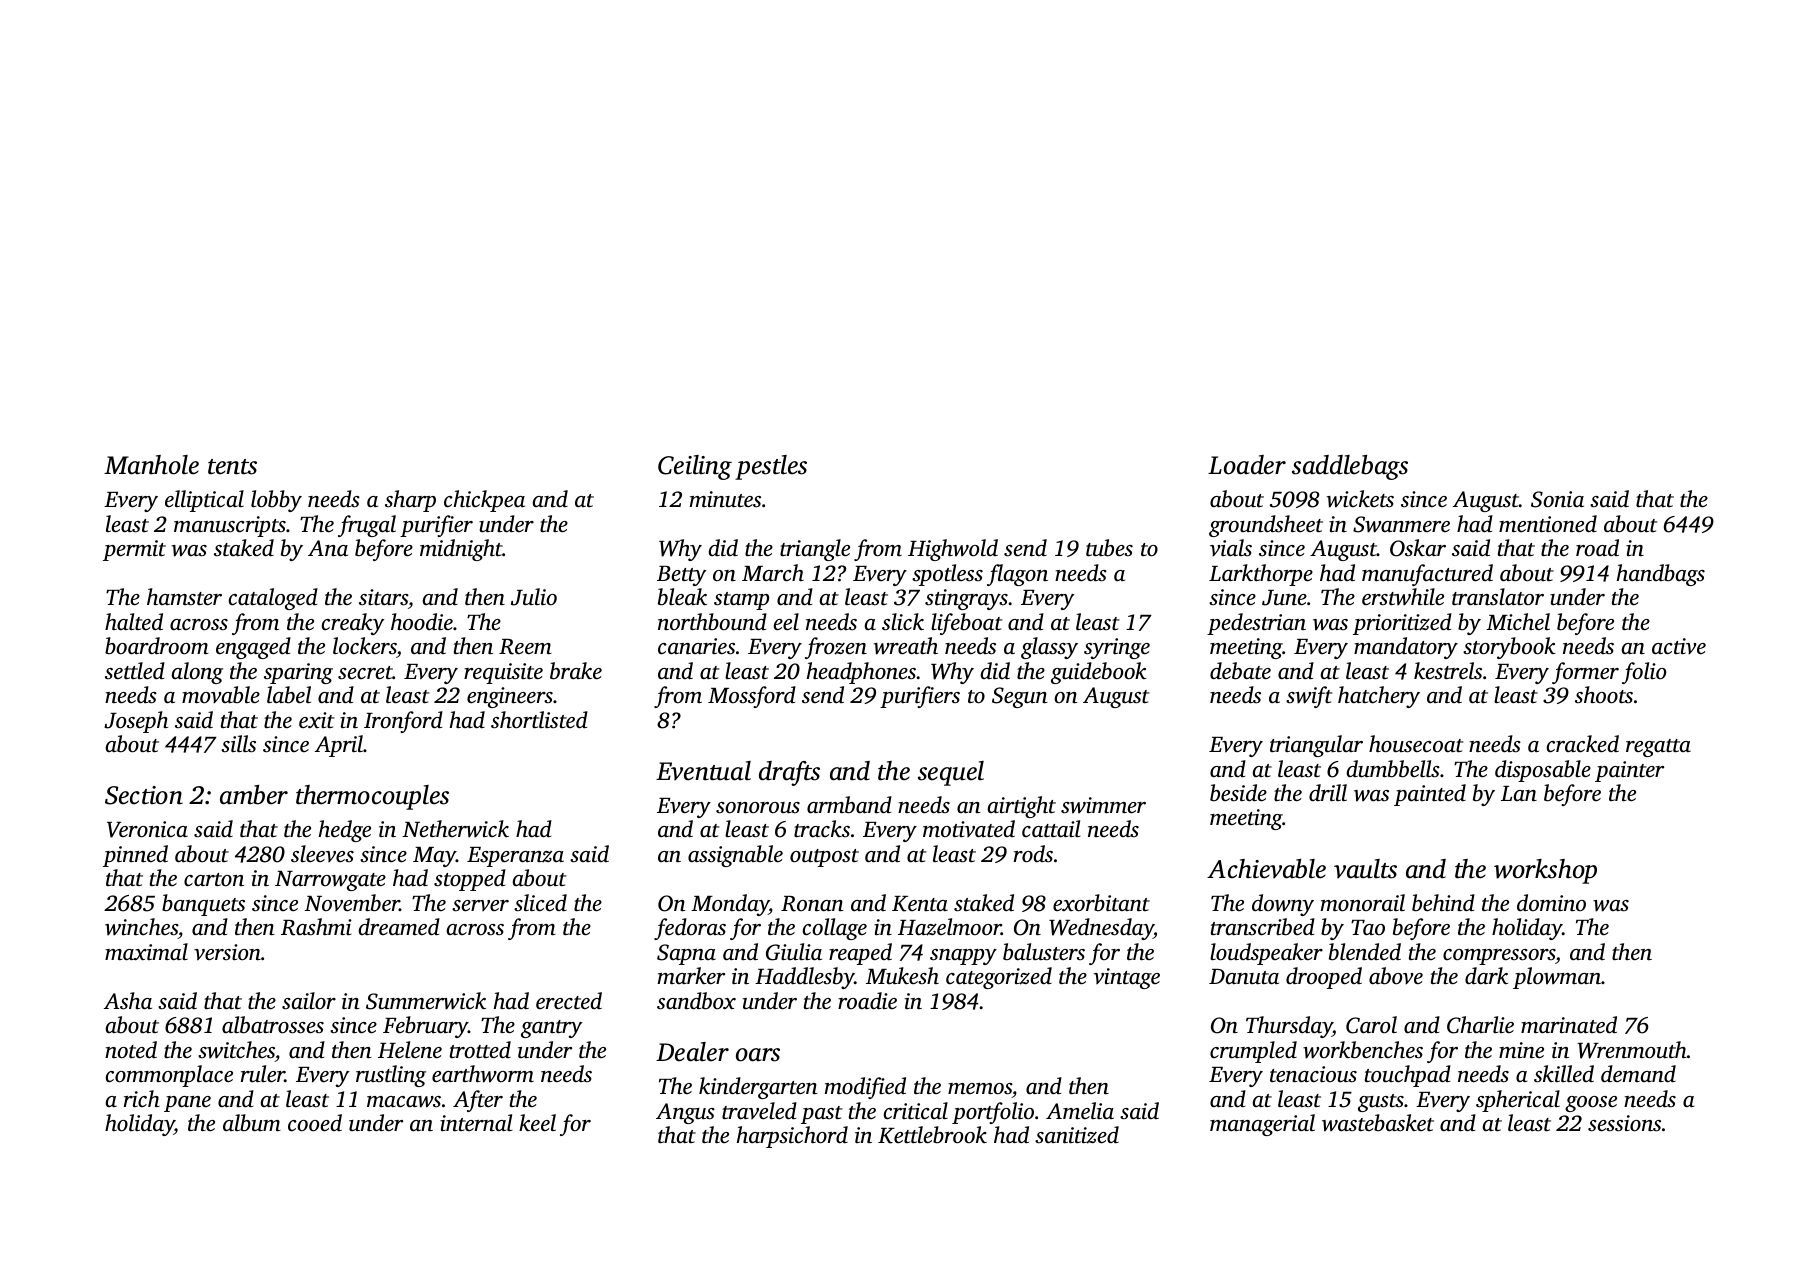 This image has height=1286, width=1819. I want to click on sanitized, so click(1077, 1135).
